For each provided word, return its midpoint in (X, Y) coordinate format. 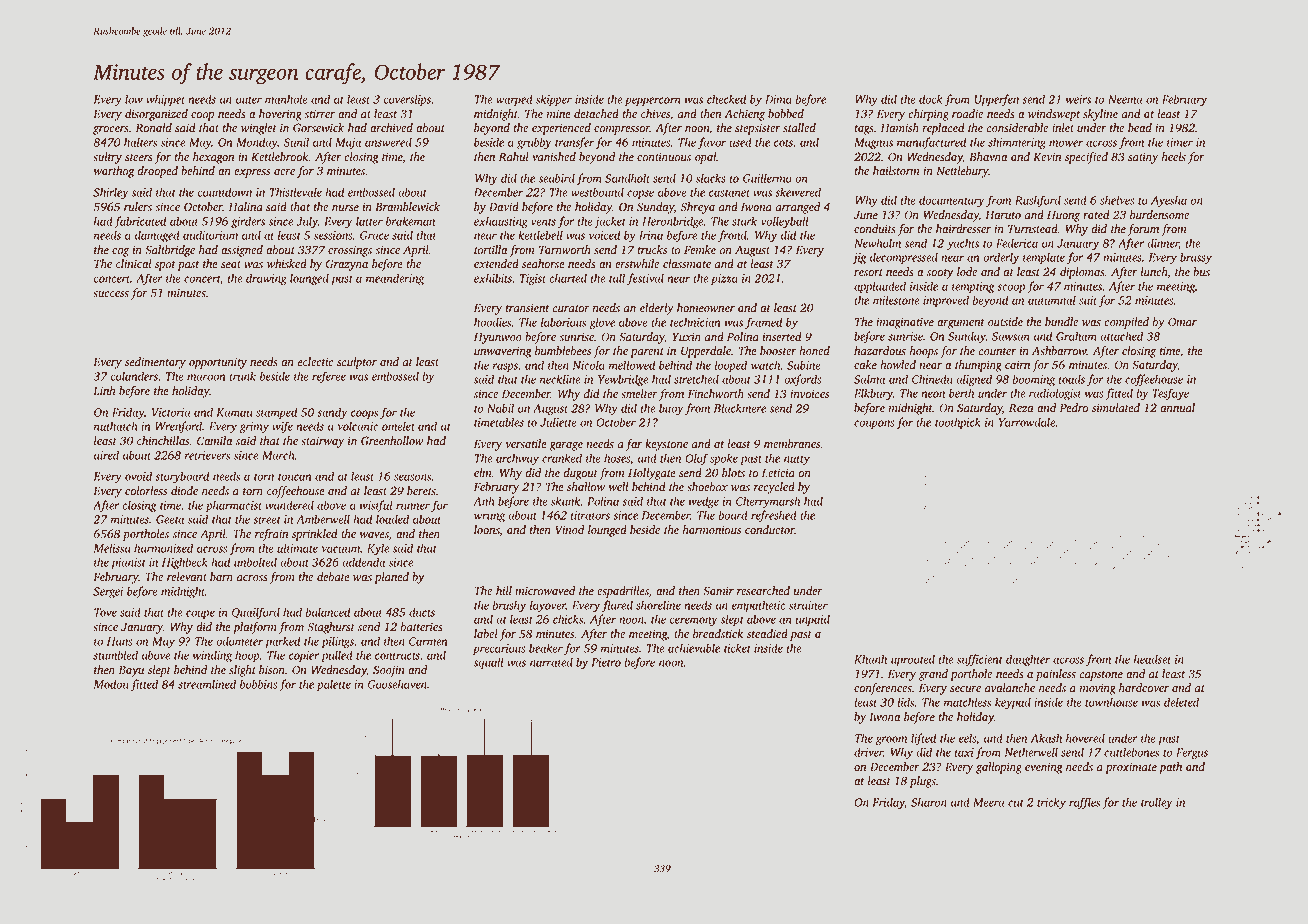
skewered (798, 192)
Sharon (929, 802)
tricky (1051, 803)
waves (374, 535)
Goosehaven (397, 684)
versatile (526, 444)
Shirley (111, 193)
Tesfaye (1170, 394)
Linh (104, 390)
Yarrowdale (1027, 422)
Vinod (569, 530)
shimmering (1017, 143)
